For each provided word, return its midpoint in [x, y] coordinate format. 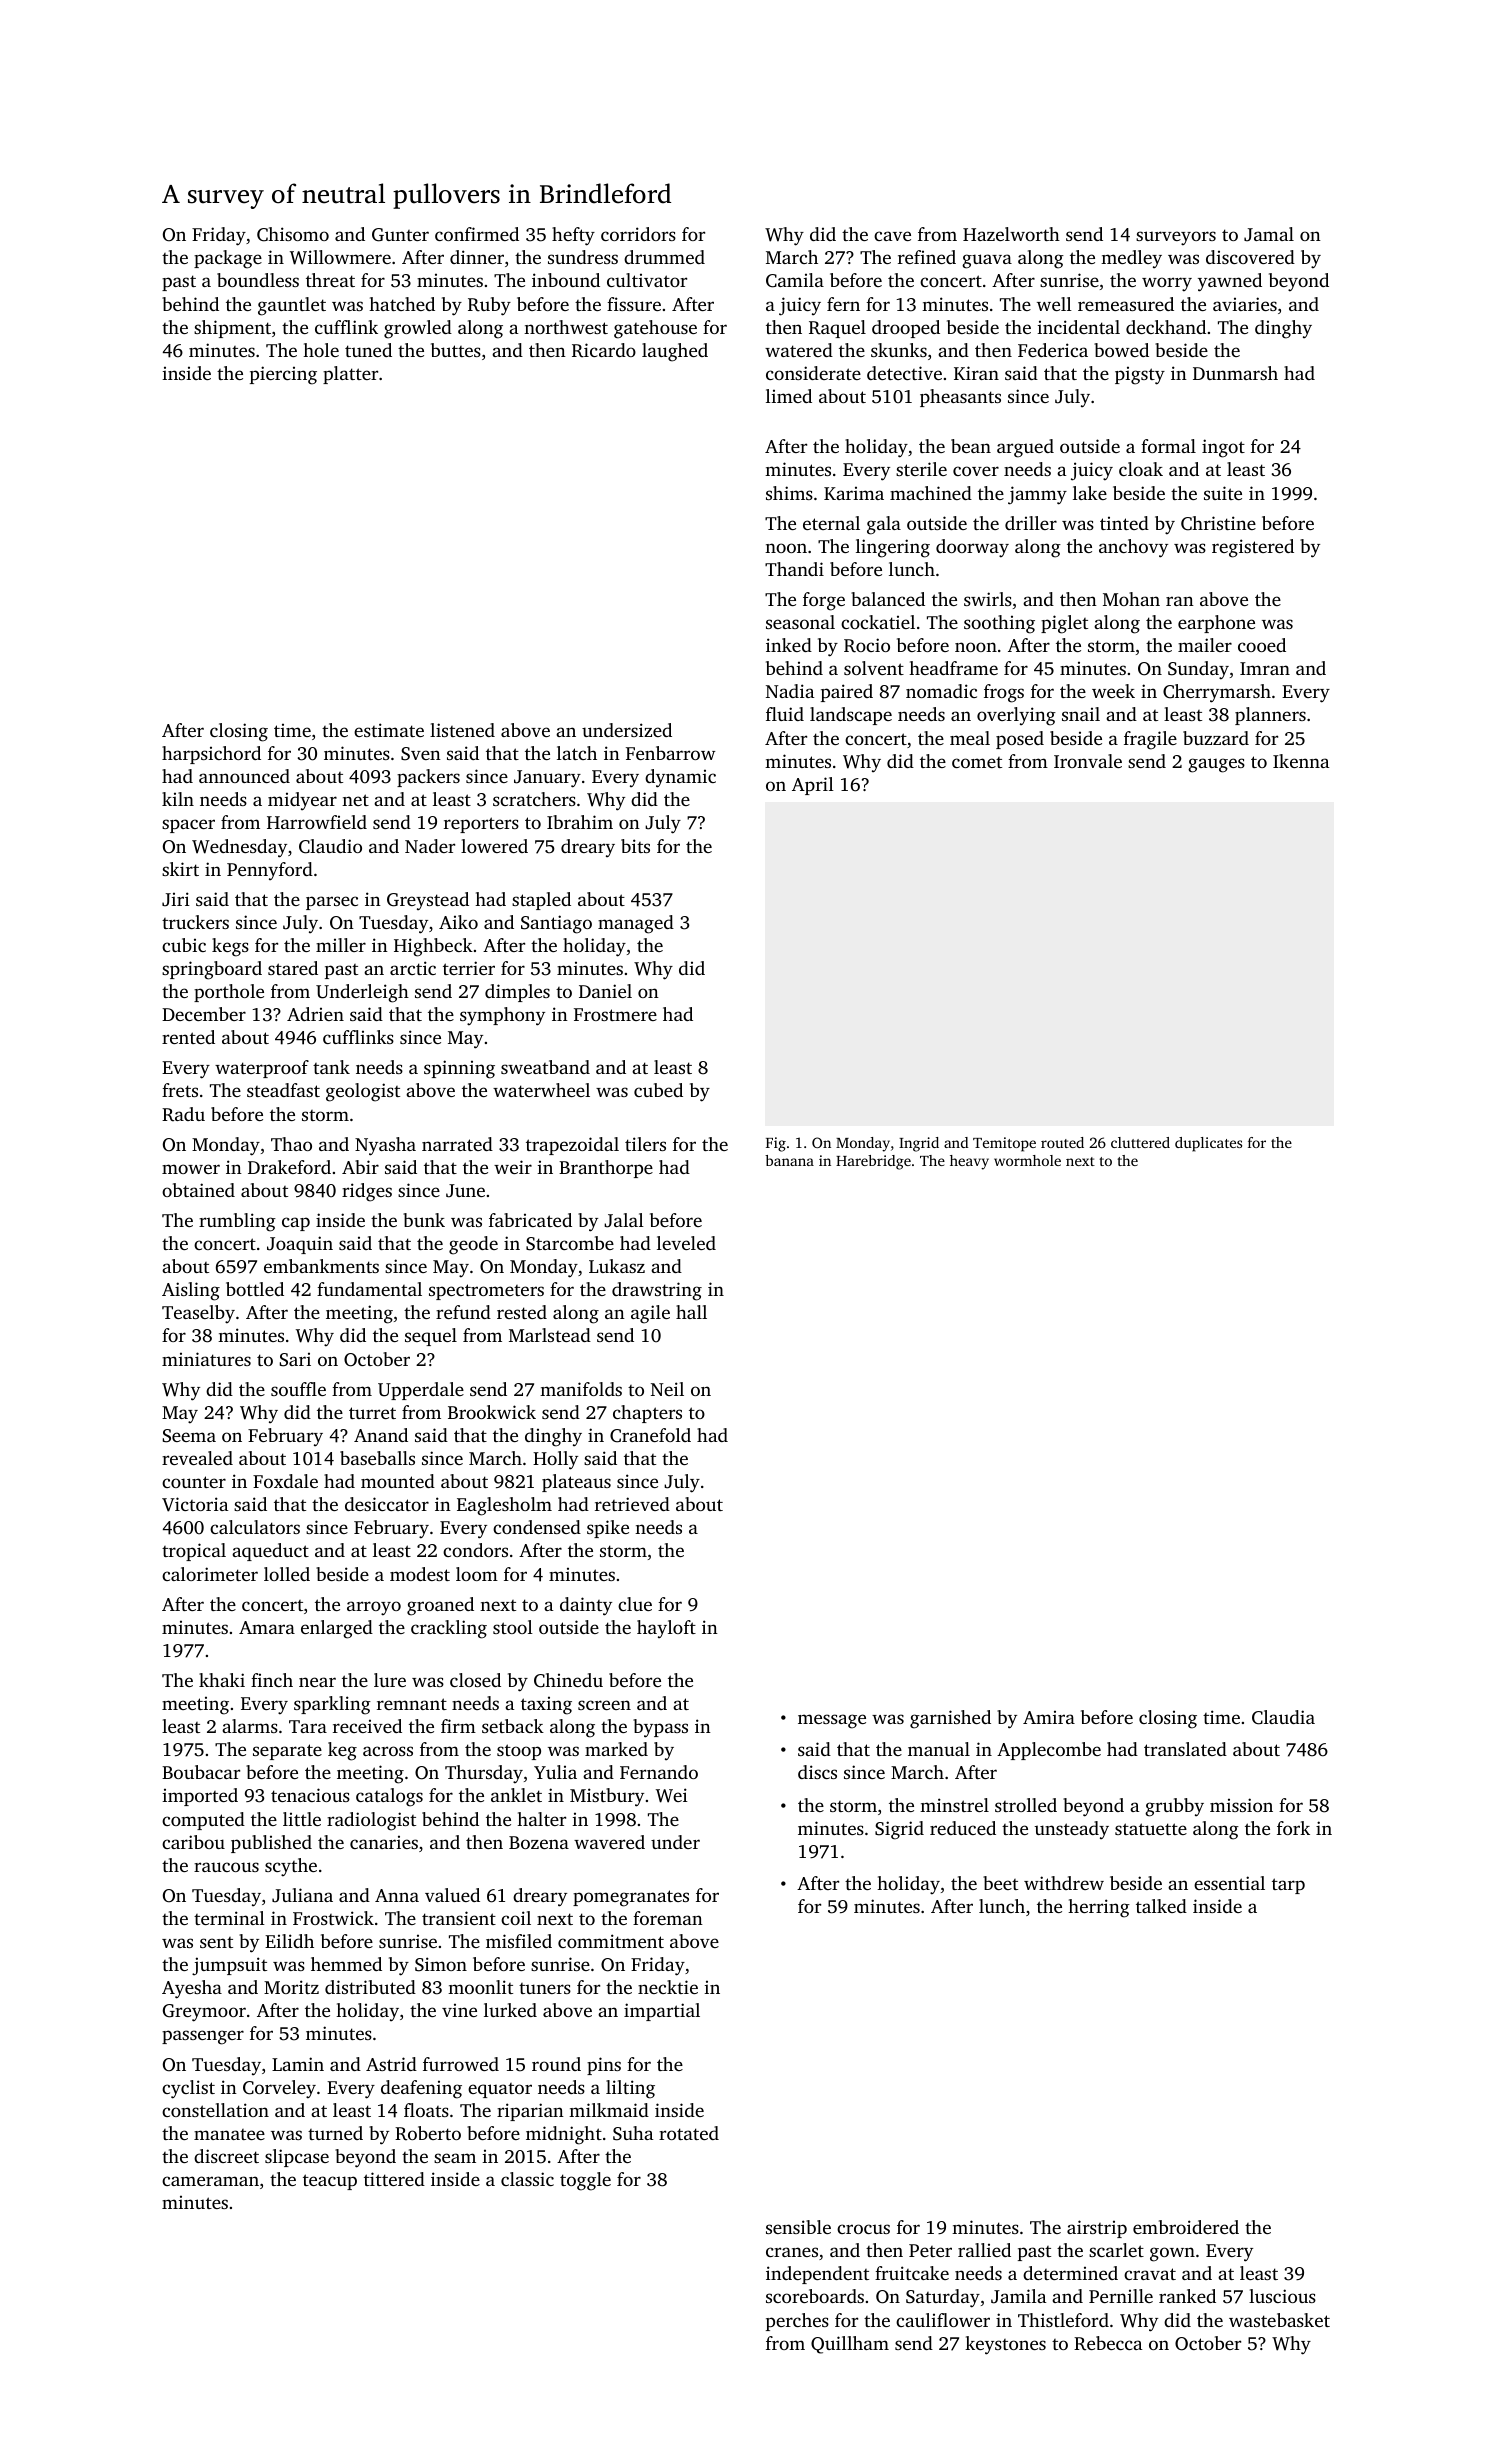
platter [350, 375]
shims [789, 493]
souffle [298, 1389]
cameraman [210, 2181]
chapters [647, 1414]
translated [1185, 1749]
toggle [585, 2181]
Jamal [1269, 234]
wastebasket [1279, 2320]
